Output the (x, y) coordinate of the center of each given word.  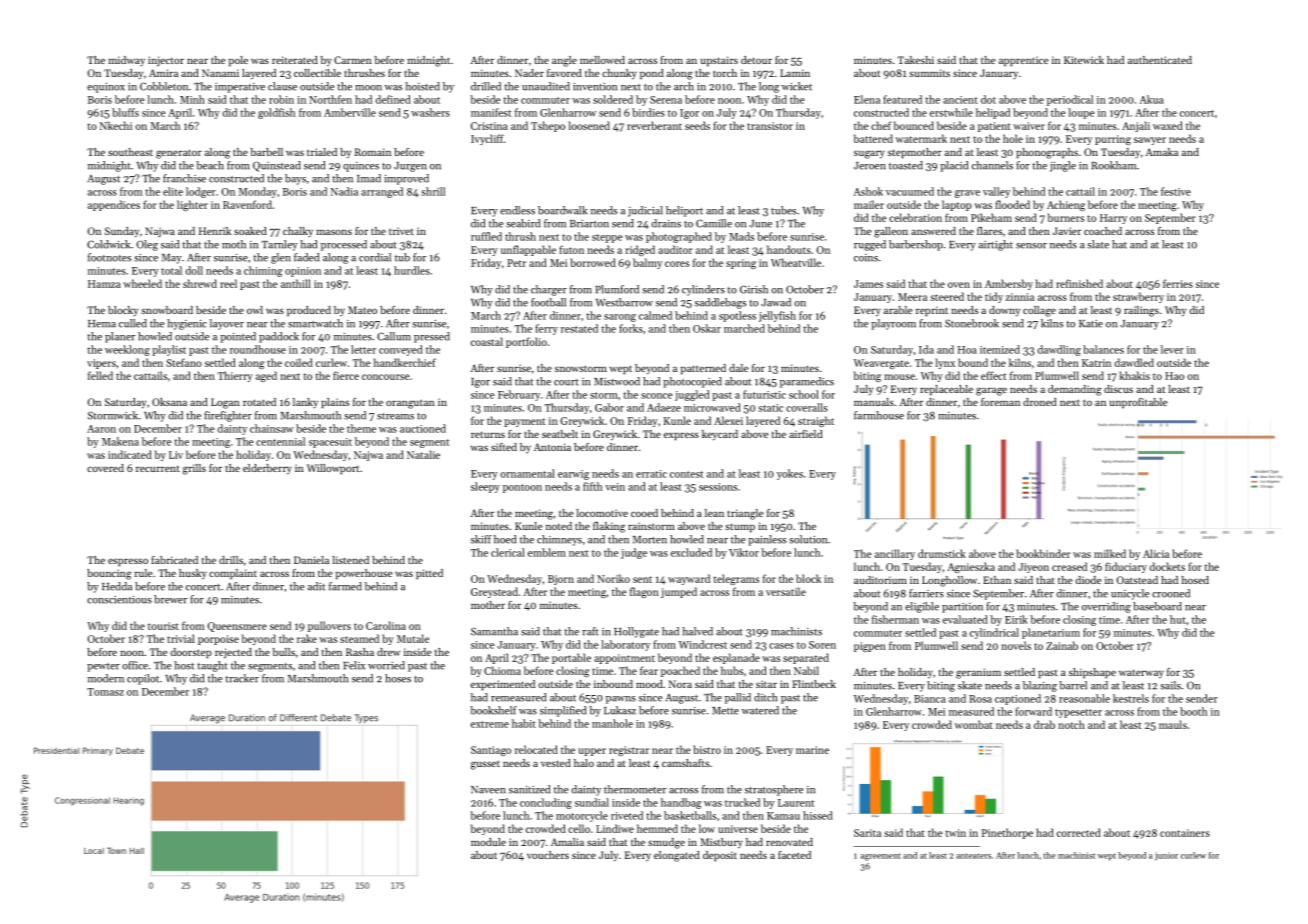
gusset (485, 765)
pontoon (522, 488)
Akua (1151, 99)
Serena (666, 100)
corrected (1079, 832)
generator (179, 154)
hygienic (187, 324)
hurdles (412, 270)
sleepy (485, 487)
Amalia (567, 842)
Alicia (1156, 553)
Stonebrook (972, 323)
